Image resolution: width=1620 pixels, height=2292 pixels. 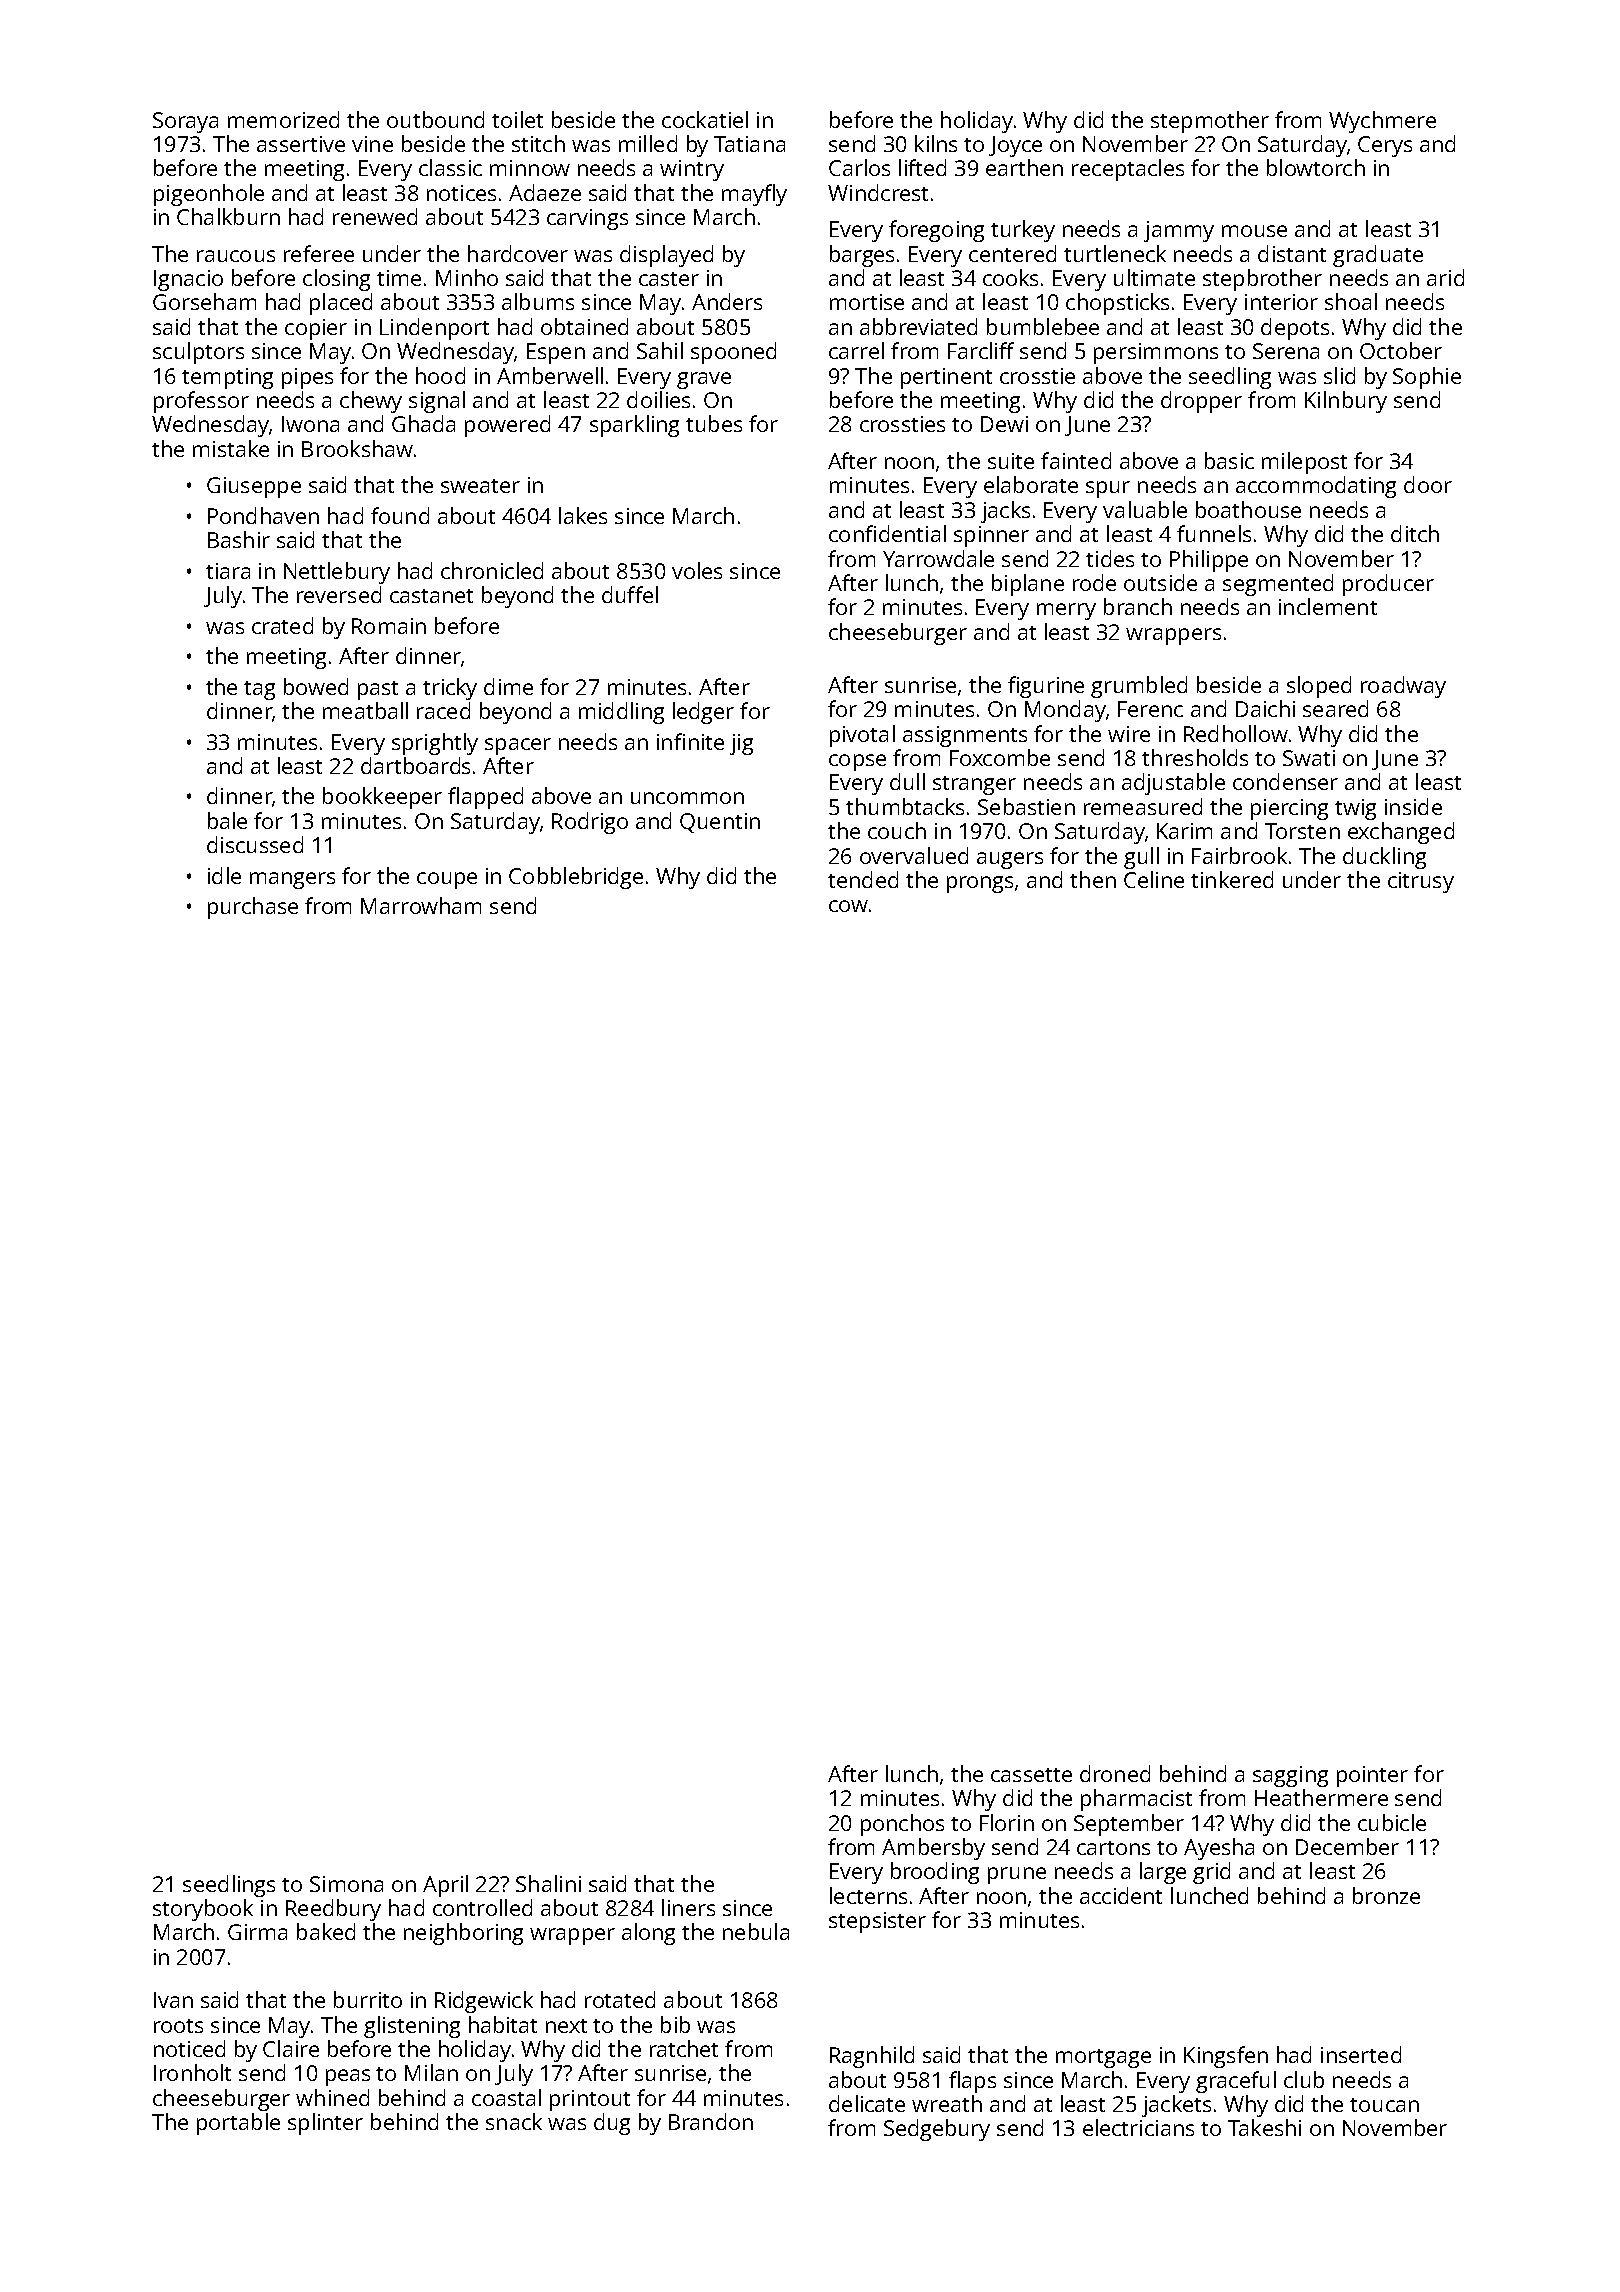 What do you see at coordinates (862, 736) in the screenshot?
I see `pivotal` at bounding box center [862, 736].
